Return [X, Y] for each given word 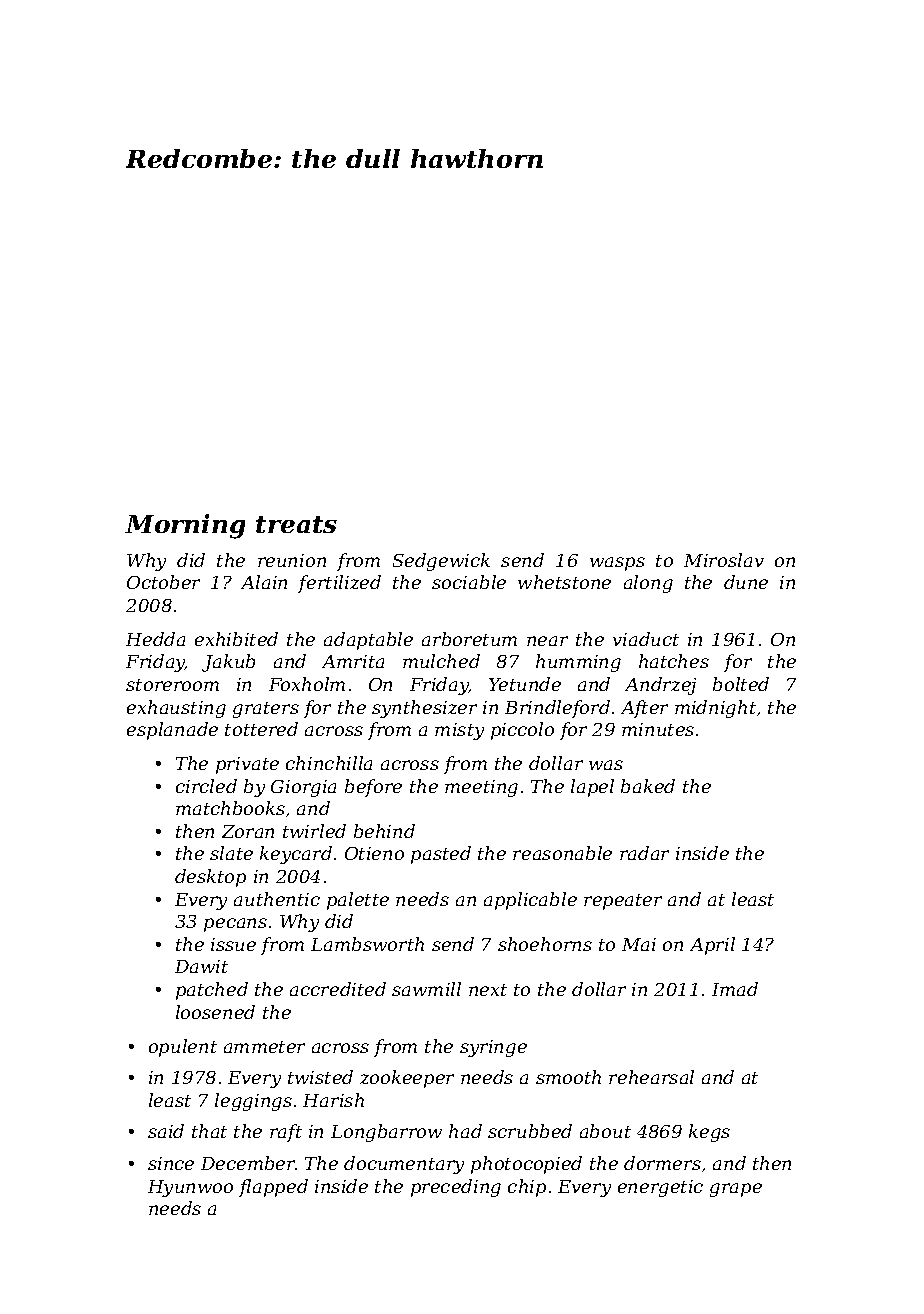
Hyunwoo [190, 1188]
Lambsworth [367, 944]
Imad [735, 989]
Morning [185, 526]
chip [527, 1188]
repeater [623, 902]
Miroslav [724, 560]
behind [384, 831]
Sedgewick [441, 562]
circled [206, 786]
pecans [235, 925]
